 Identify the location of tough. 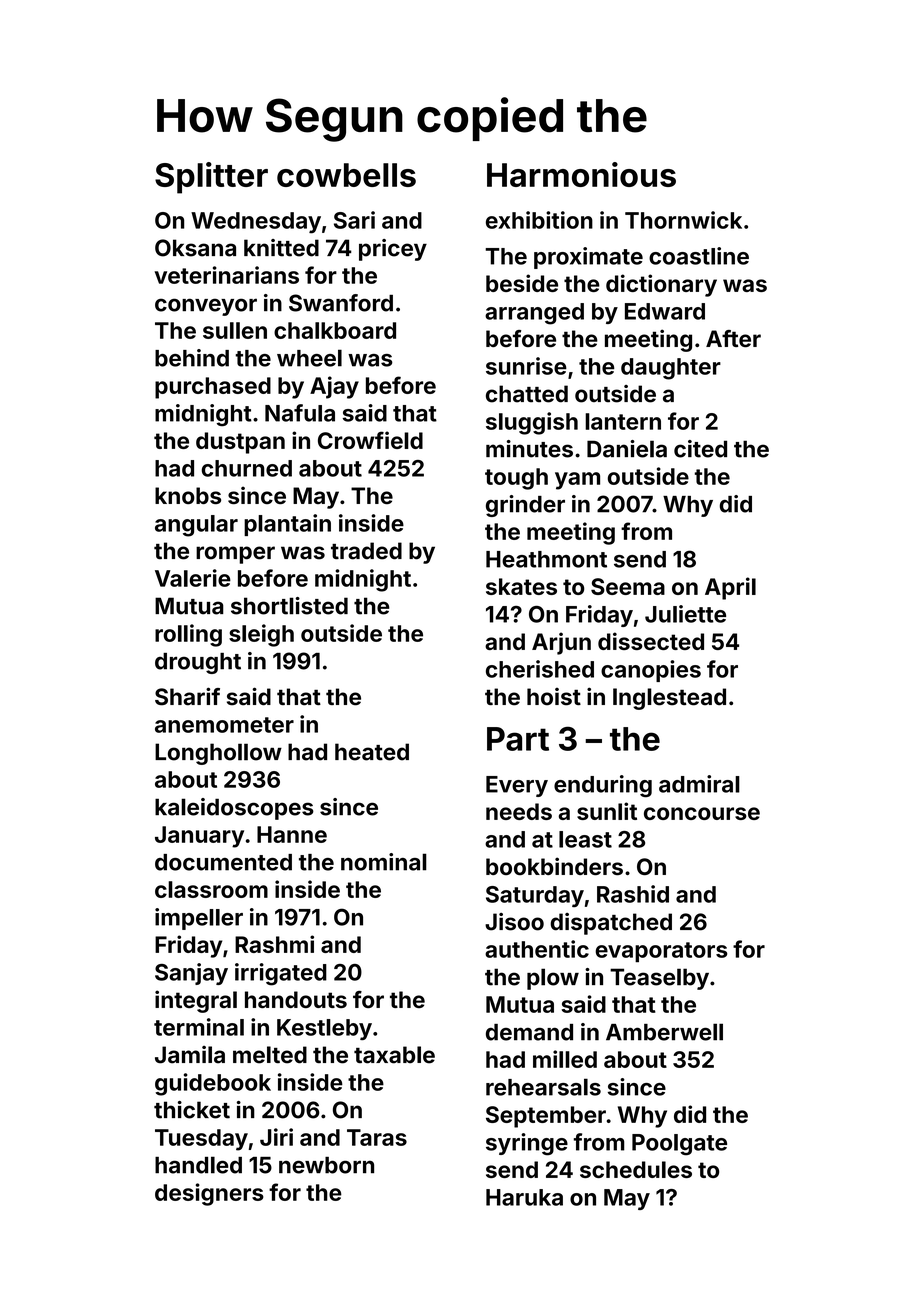
(516, 479).
